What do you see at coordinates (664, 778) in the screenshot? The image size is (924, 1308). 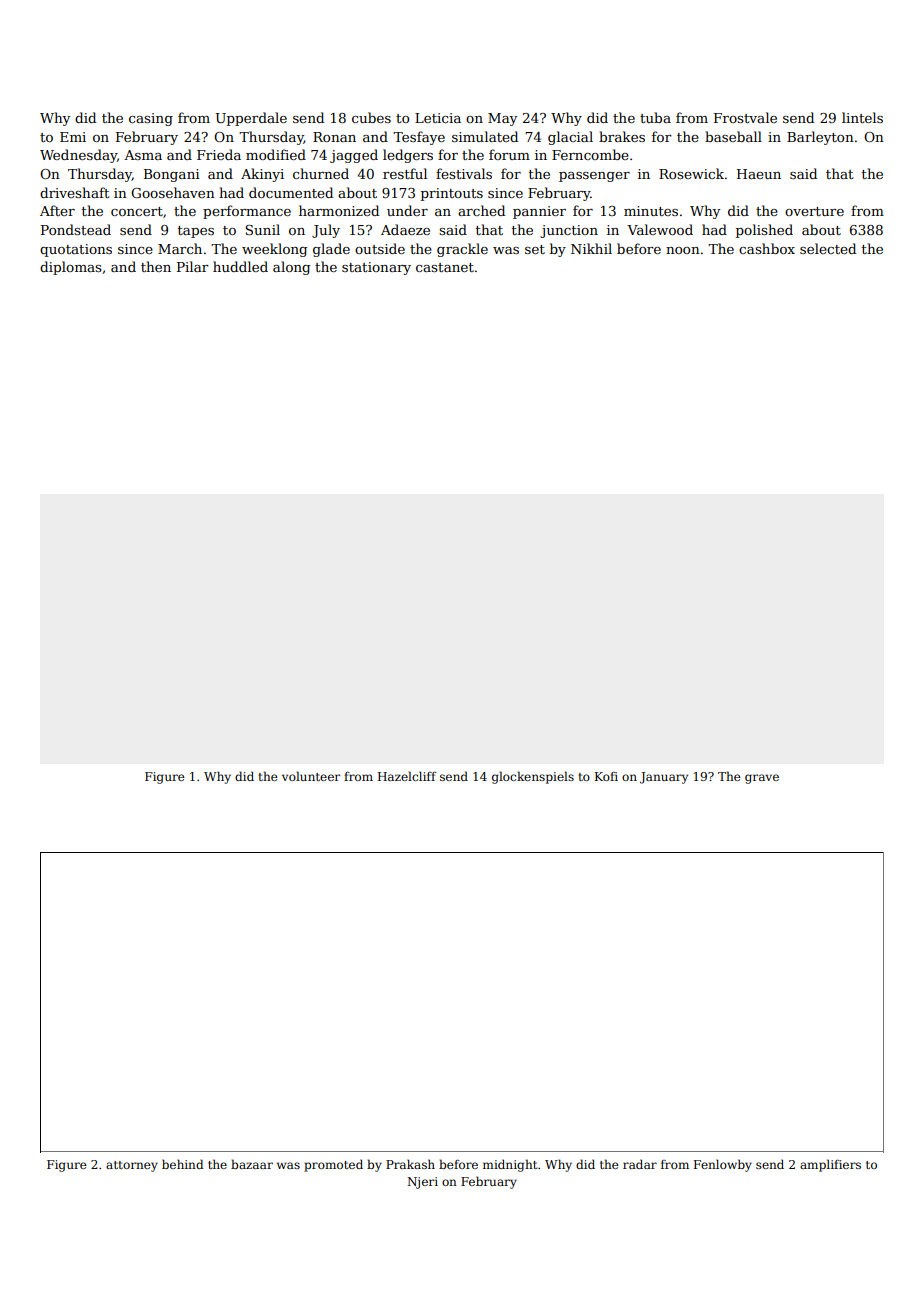 I see `January` at bounding box center [664, 778].
